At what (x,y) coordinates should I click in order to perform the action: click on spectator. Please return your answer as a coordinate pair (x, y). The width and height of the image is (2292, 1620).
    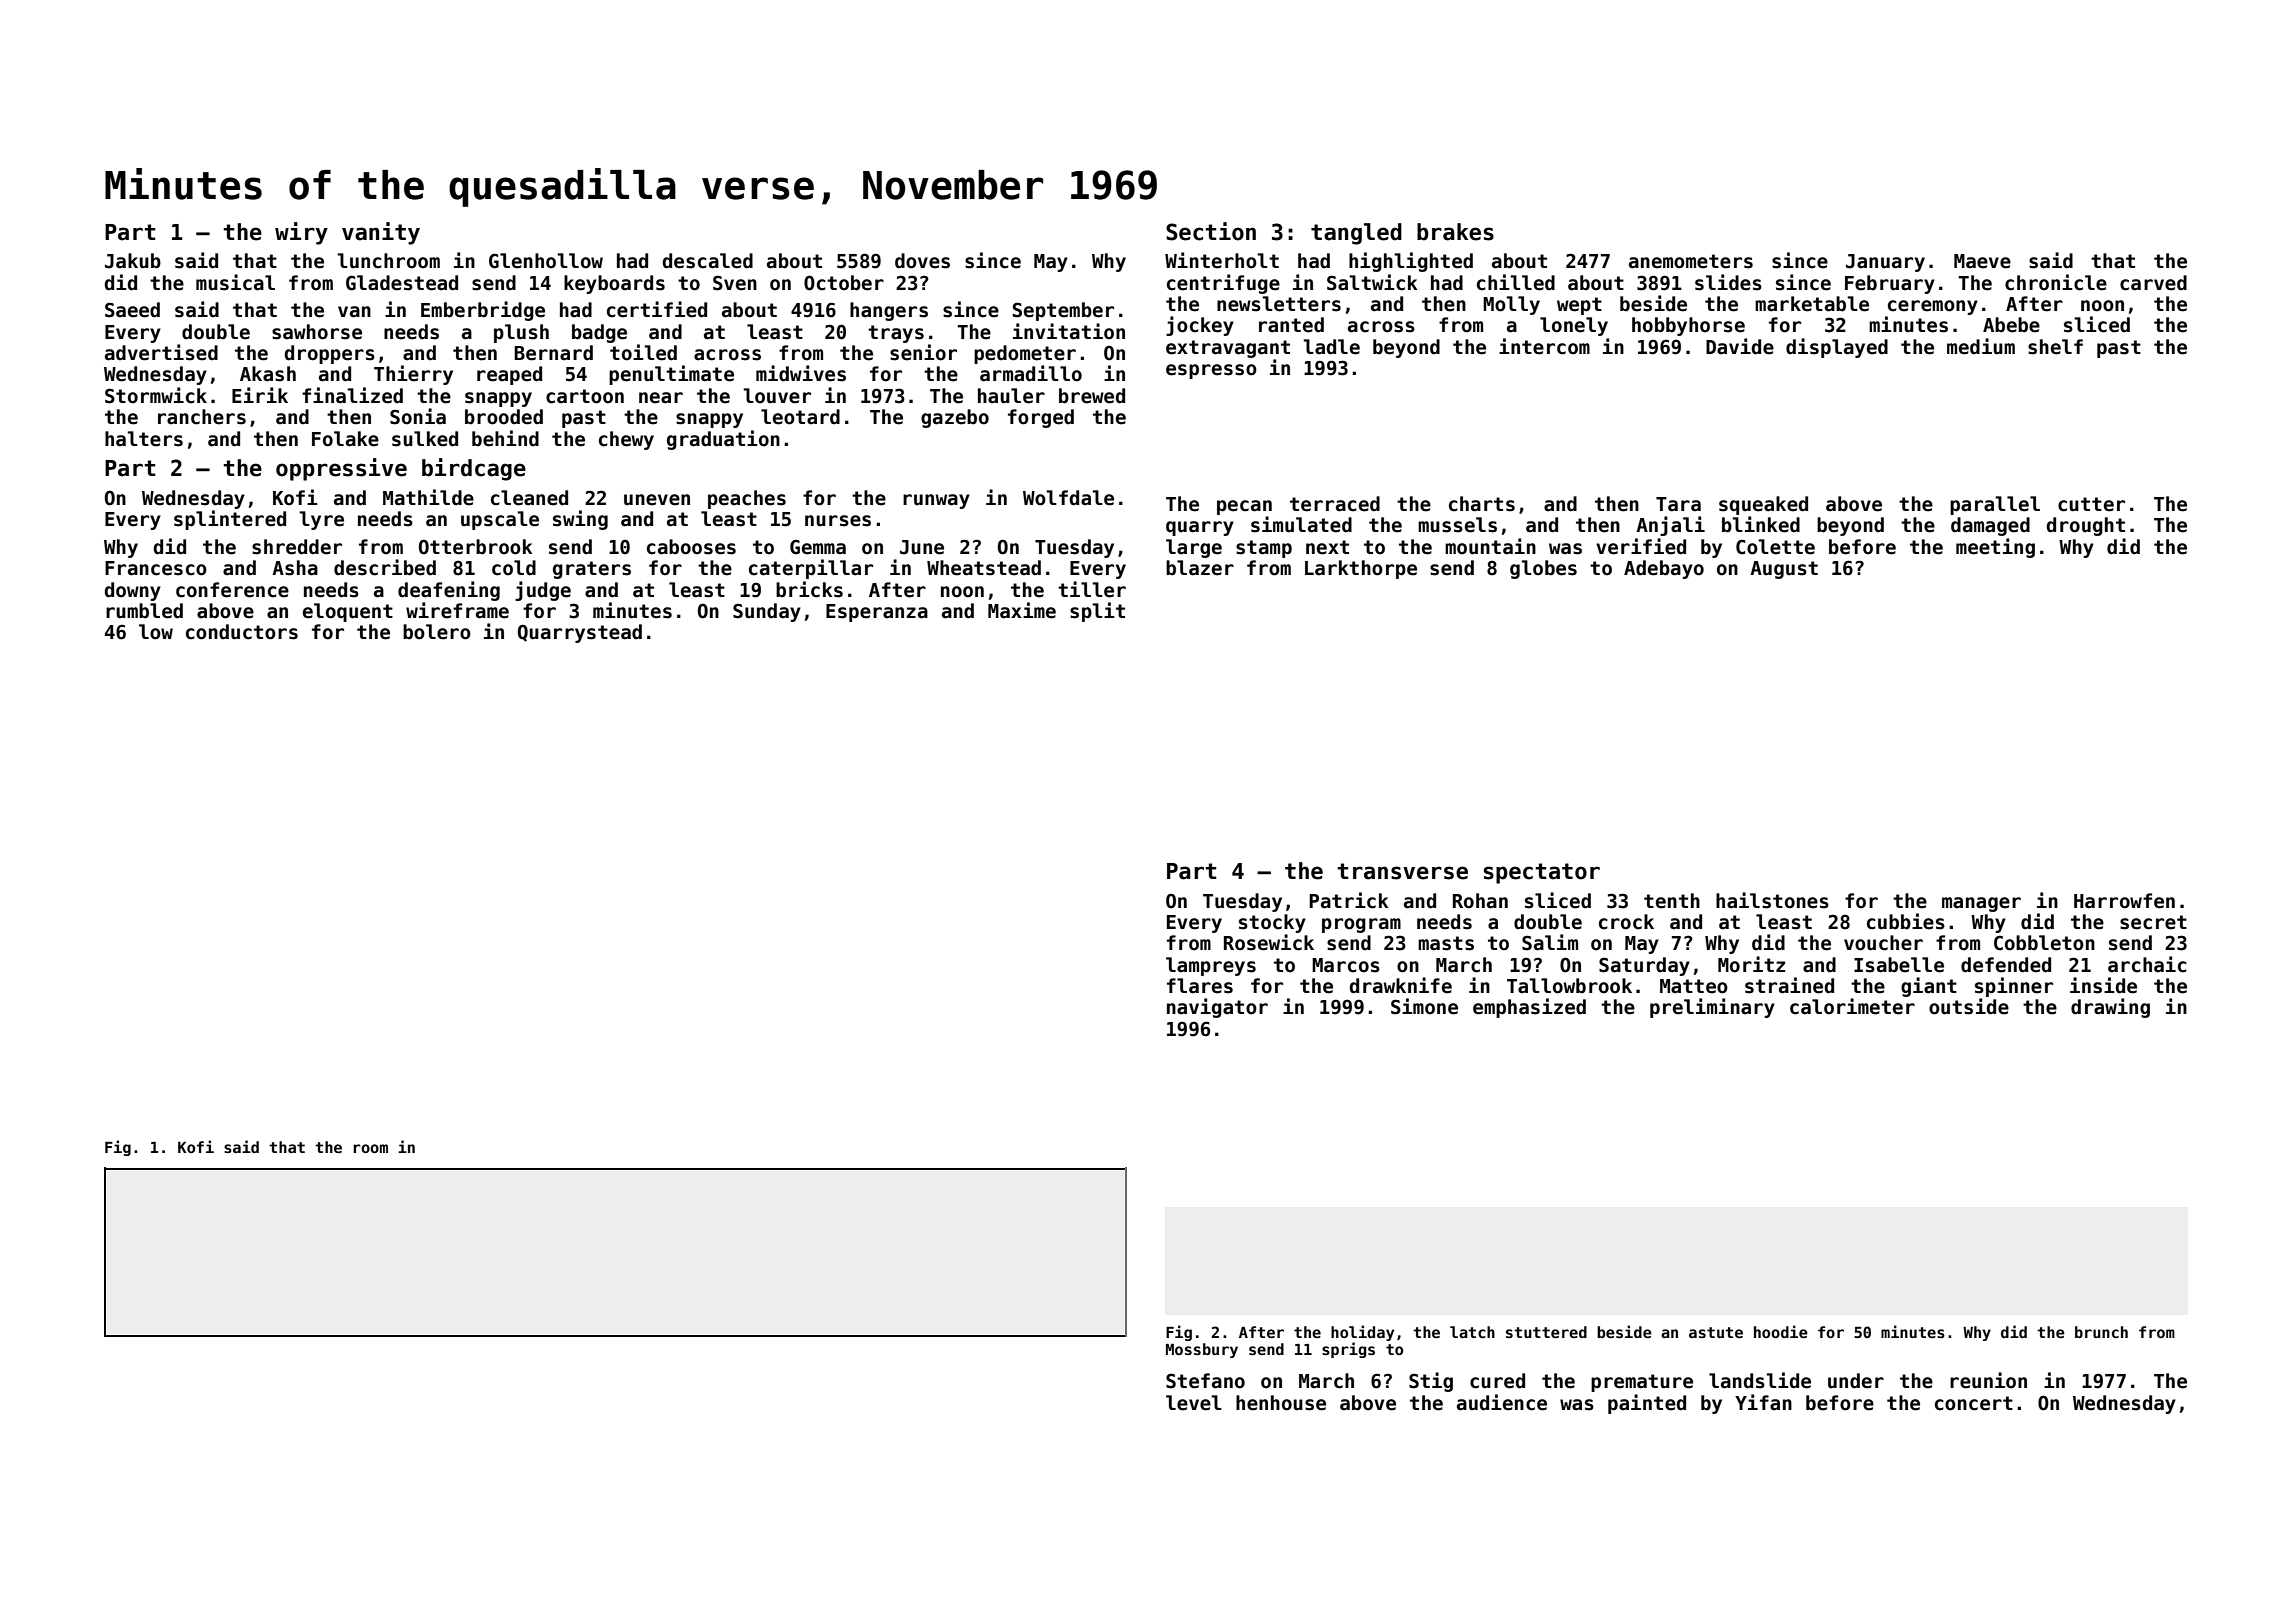
    Looking at the image, I should click on (1542, 873).
